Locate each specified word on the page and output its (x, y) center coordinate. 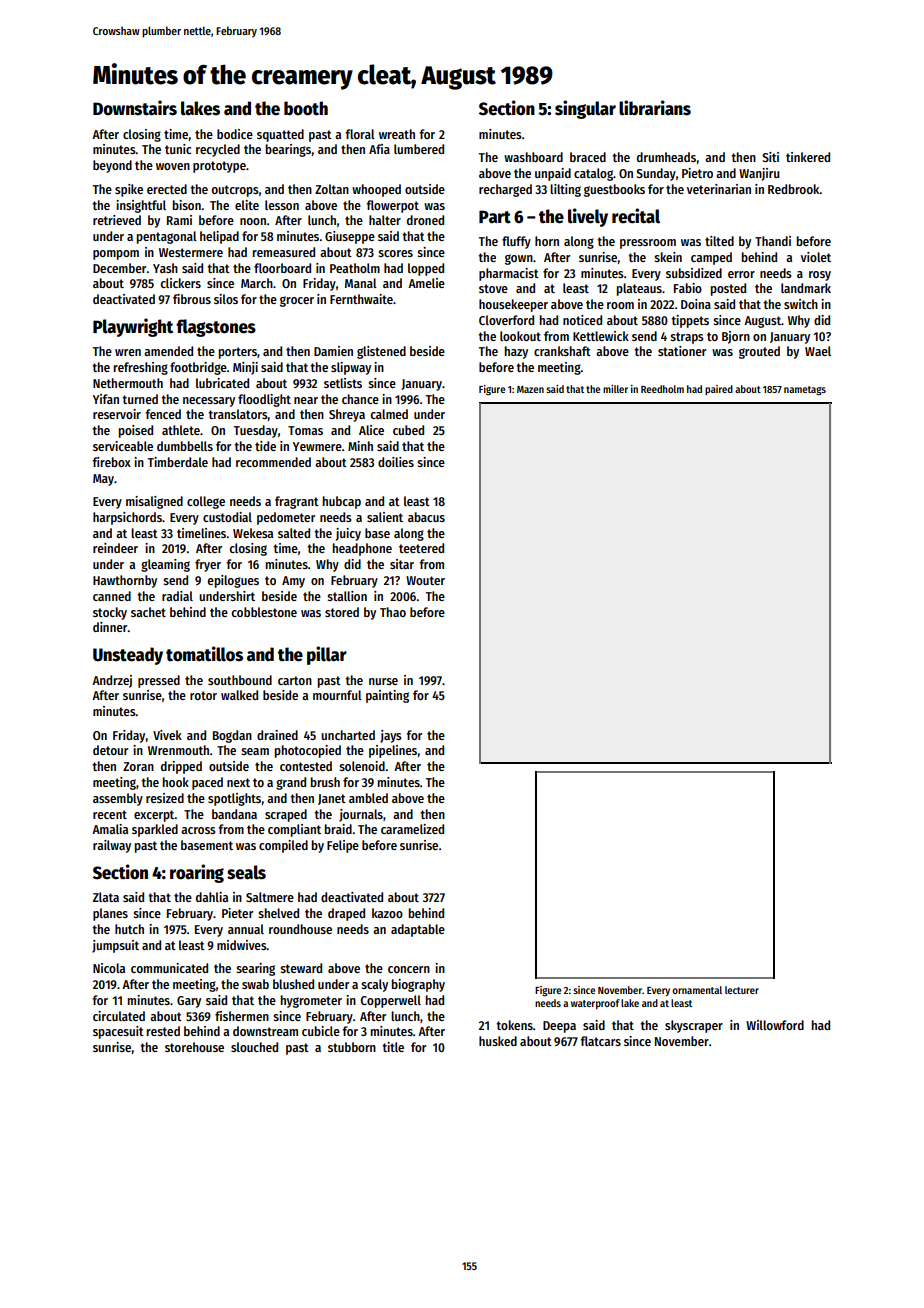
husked (498, 1041)
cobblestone (264, 612)
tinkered (808, 157)
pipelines (393, 751)
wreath (397, 134)
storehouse (194, 1047)
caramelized (412, 829)
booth (306, 108)
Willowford (775, 1025)
